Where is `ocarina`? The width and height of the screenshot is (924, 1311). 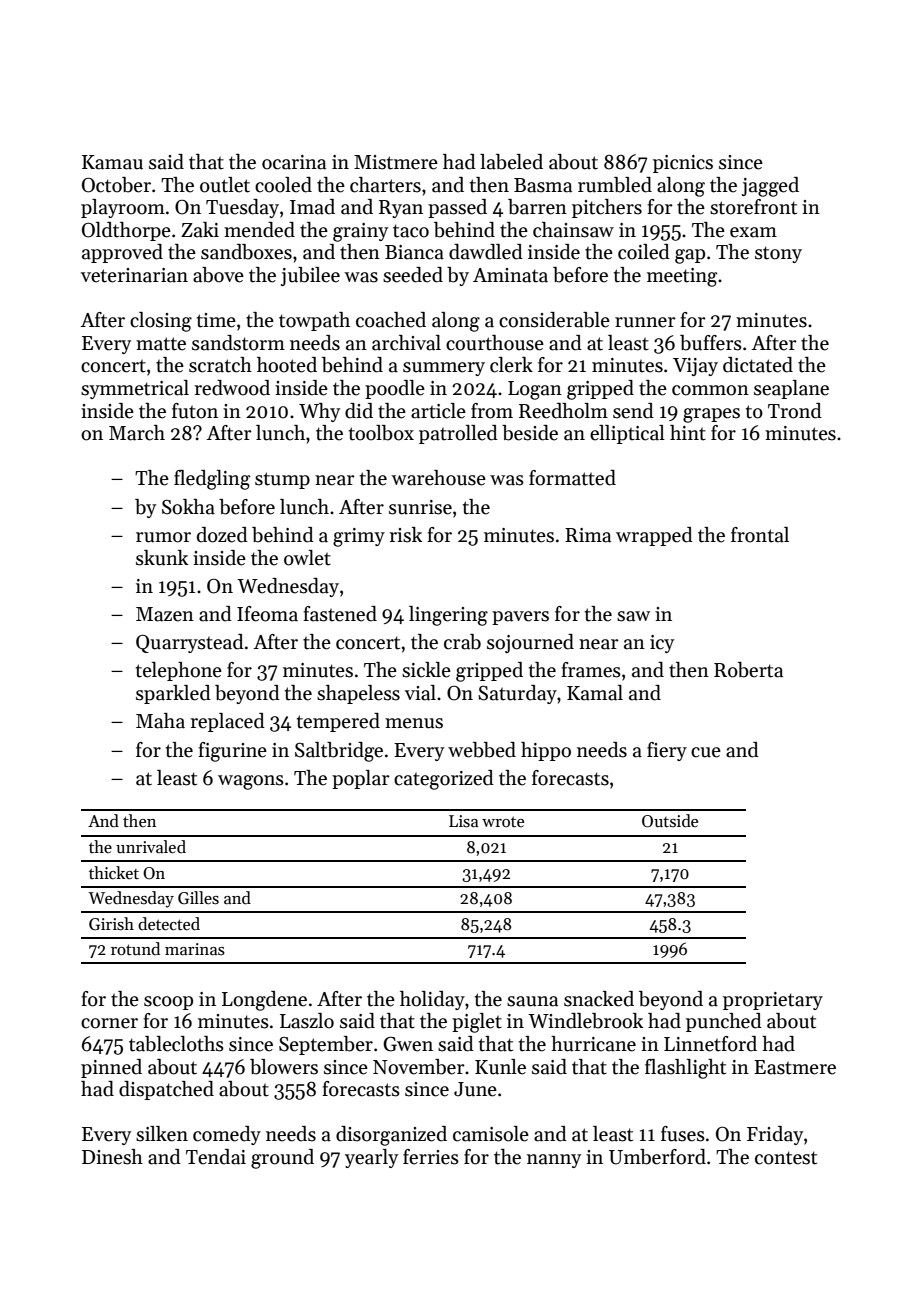 ocarina is located at coordinates (294, 162).
